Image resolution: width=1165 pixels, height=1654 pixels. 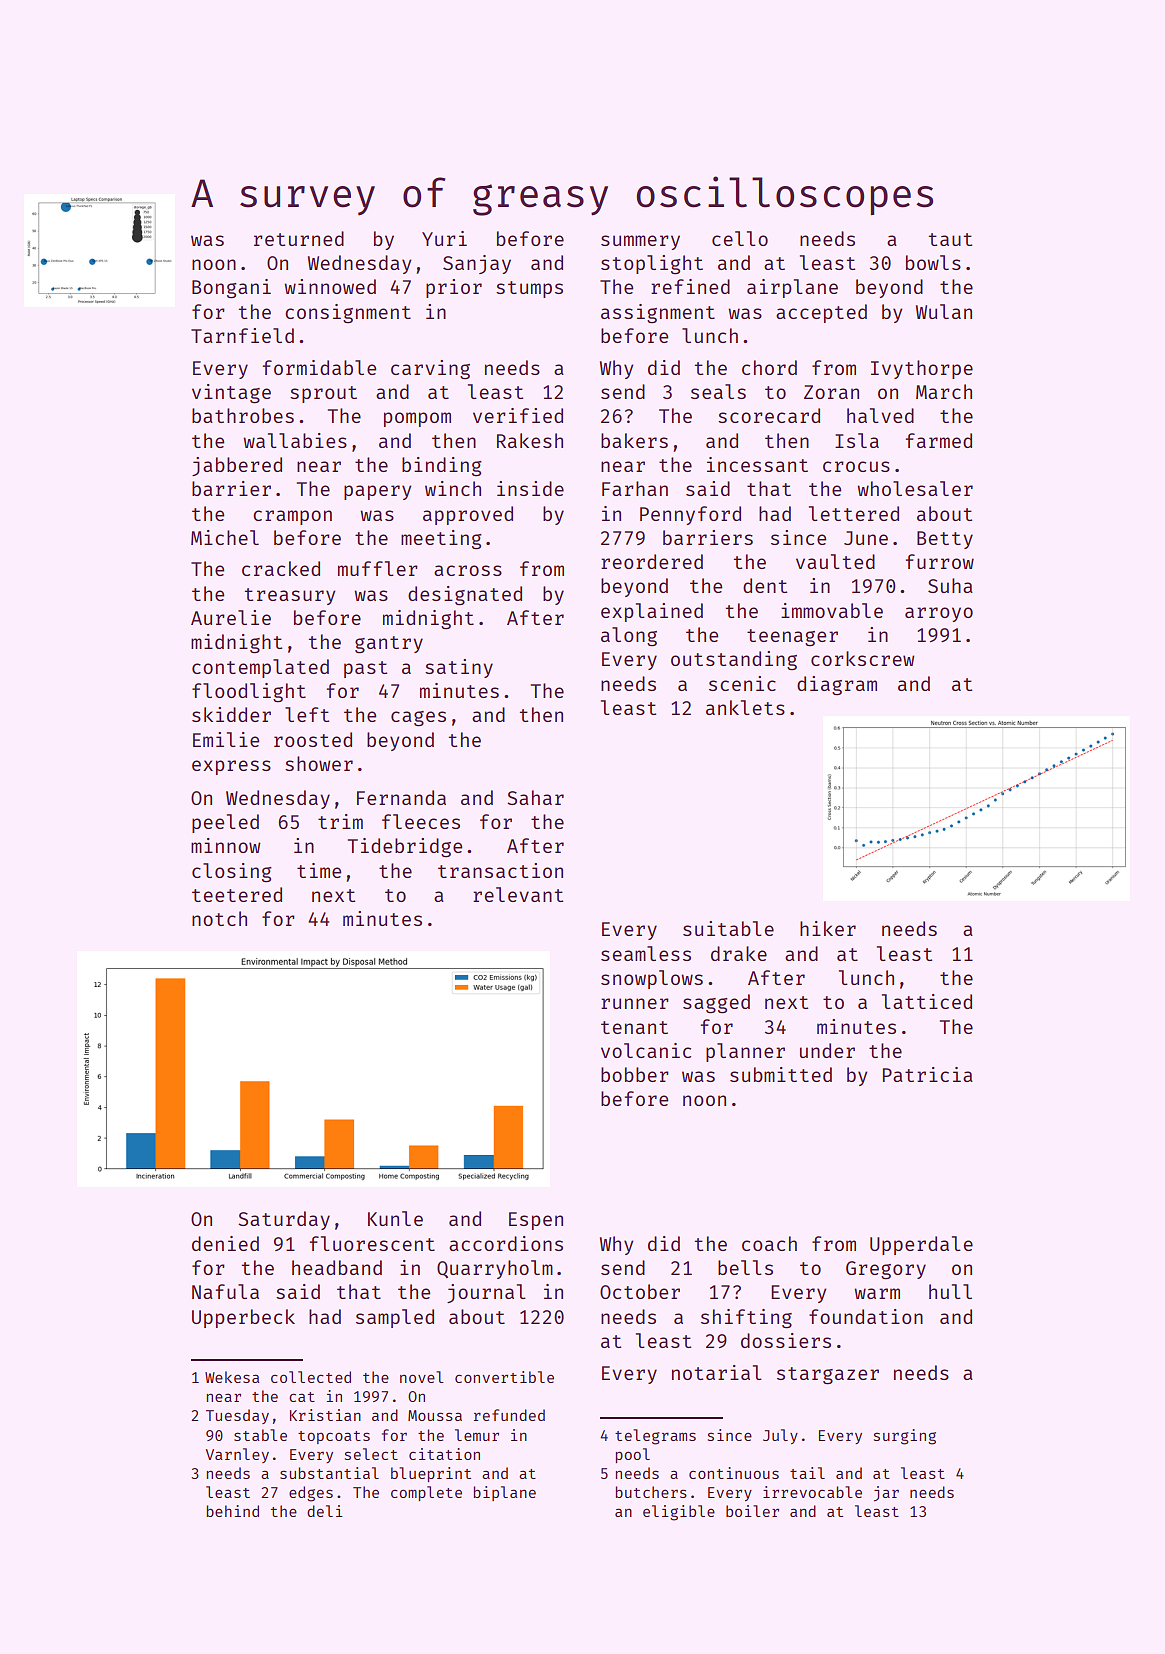 I want to click on bobber, so click(x=635, y=1074).
